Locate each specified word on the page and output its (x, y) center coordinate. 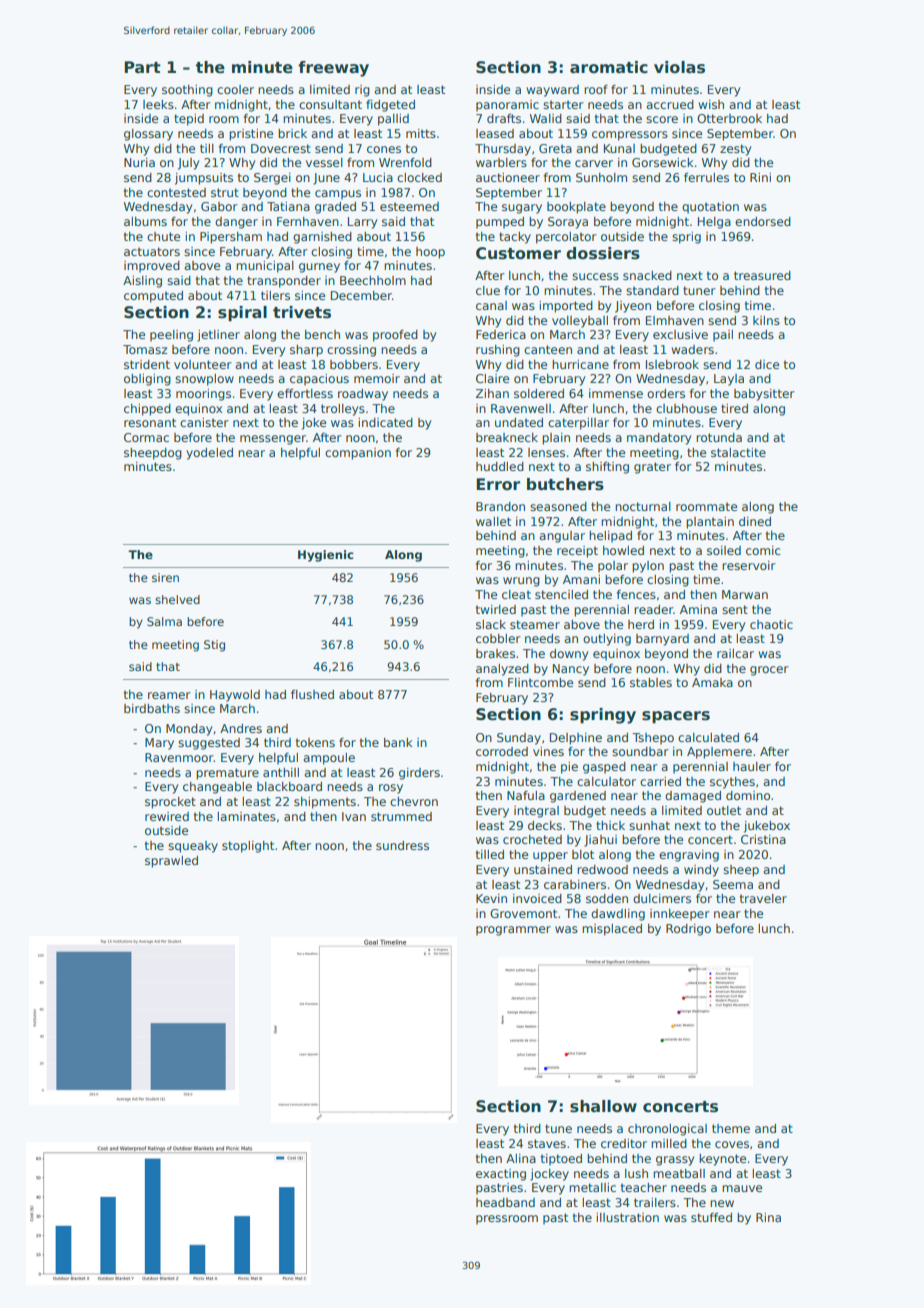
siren (165, 577)
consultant (330, 104)
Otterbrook (729, 118)
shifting (607, 468)
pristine (251, 135)
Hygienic (326, 556)
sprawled (171, 862)
